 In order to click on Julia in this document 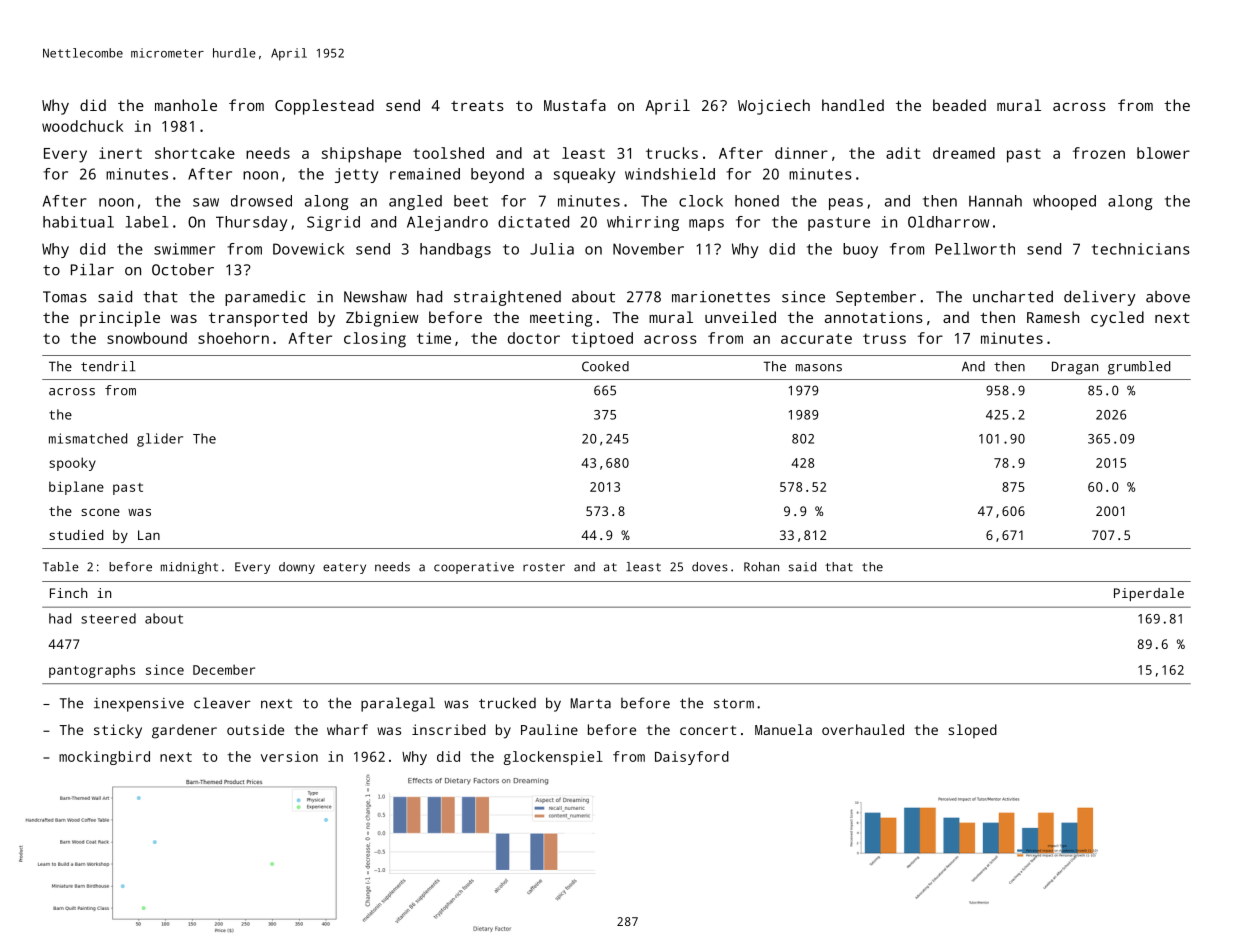, I will do `click(552, 249)`.
